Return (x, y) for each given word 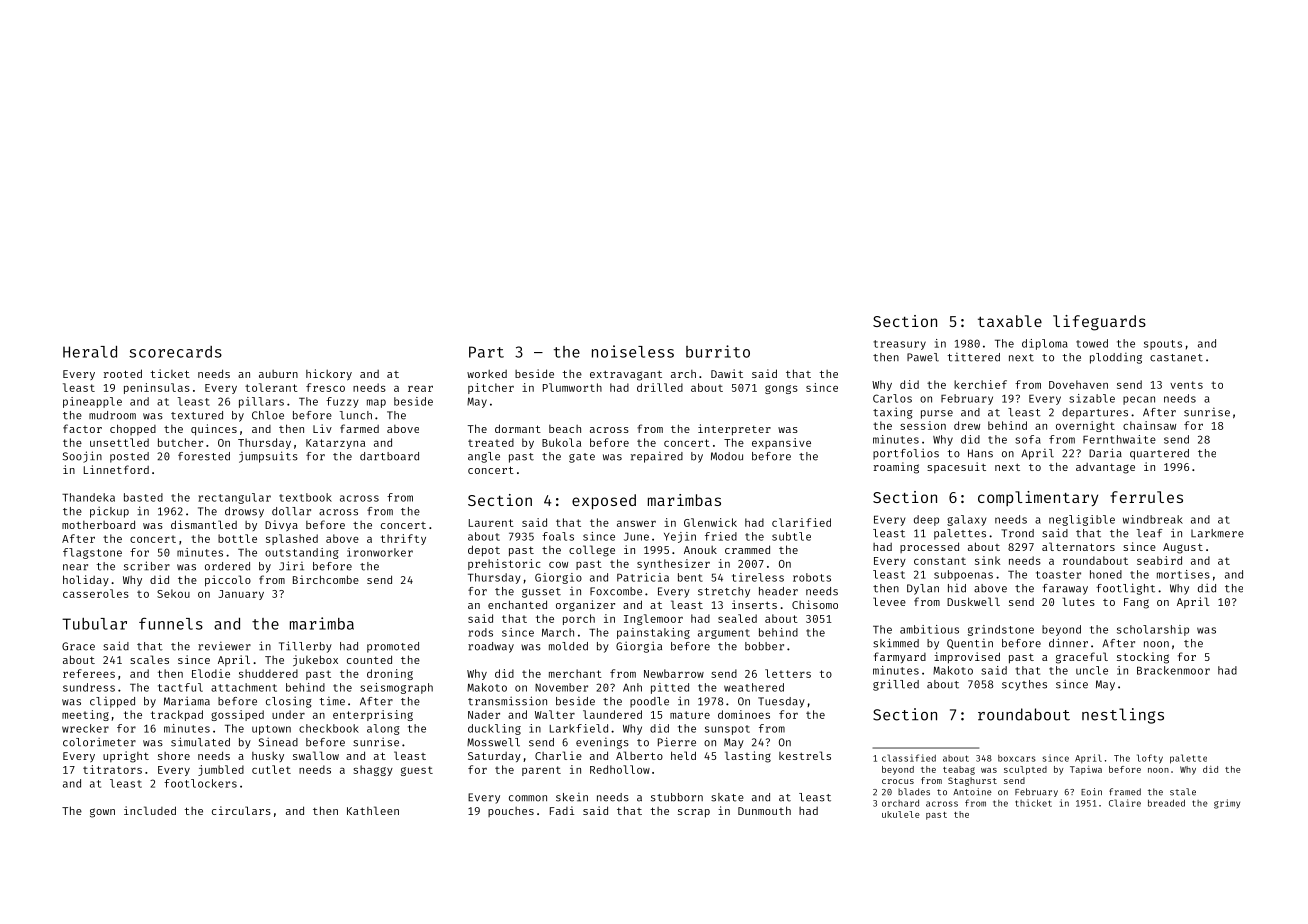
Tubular (94, 624)
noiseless (633, 351)
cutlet (271, 769)
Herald (90, 352)
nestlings (1123, 716)
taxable (1010, 321)
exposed (604, 502)
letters (788, 673)
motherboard (98, 524)
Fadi (562, 810)
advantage (1105, 468)
